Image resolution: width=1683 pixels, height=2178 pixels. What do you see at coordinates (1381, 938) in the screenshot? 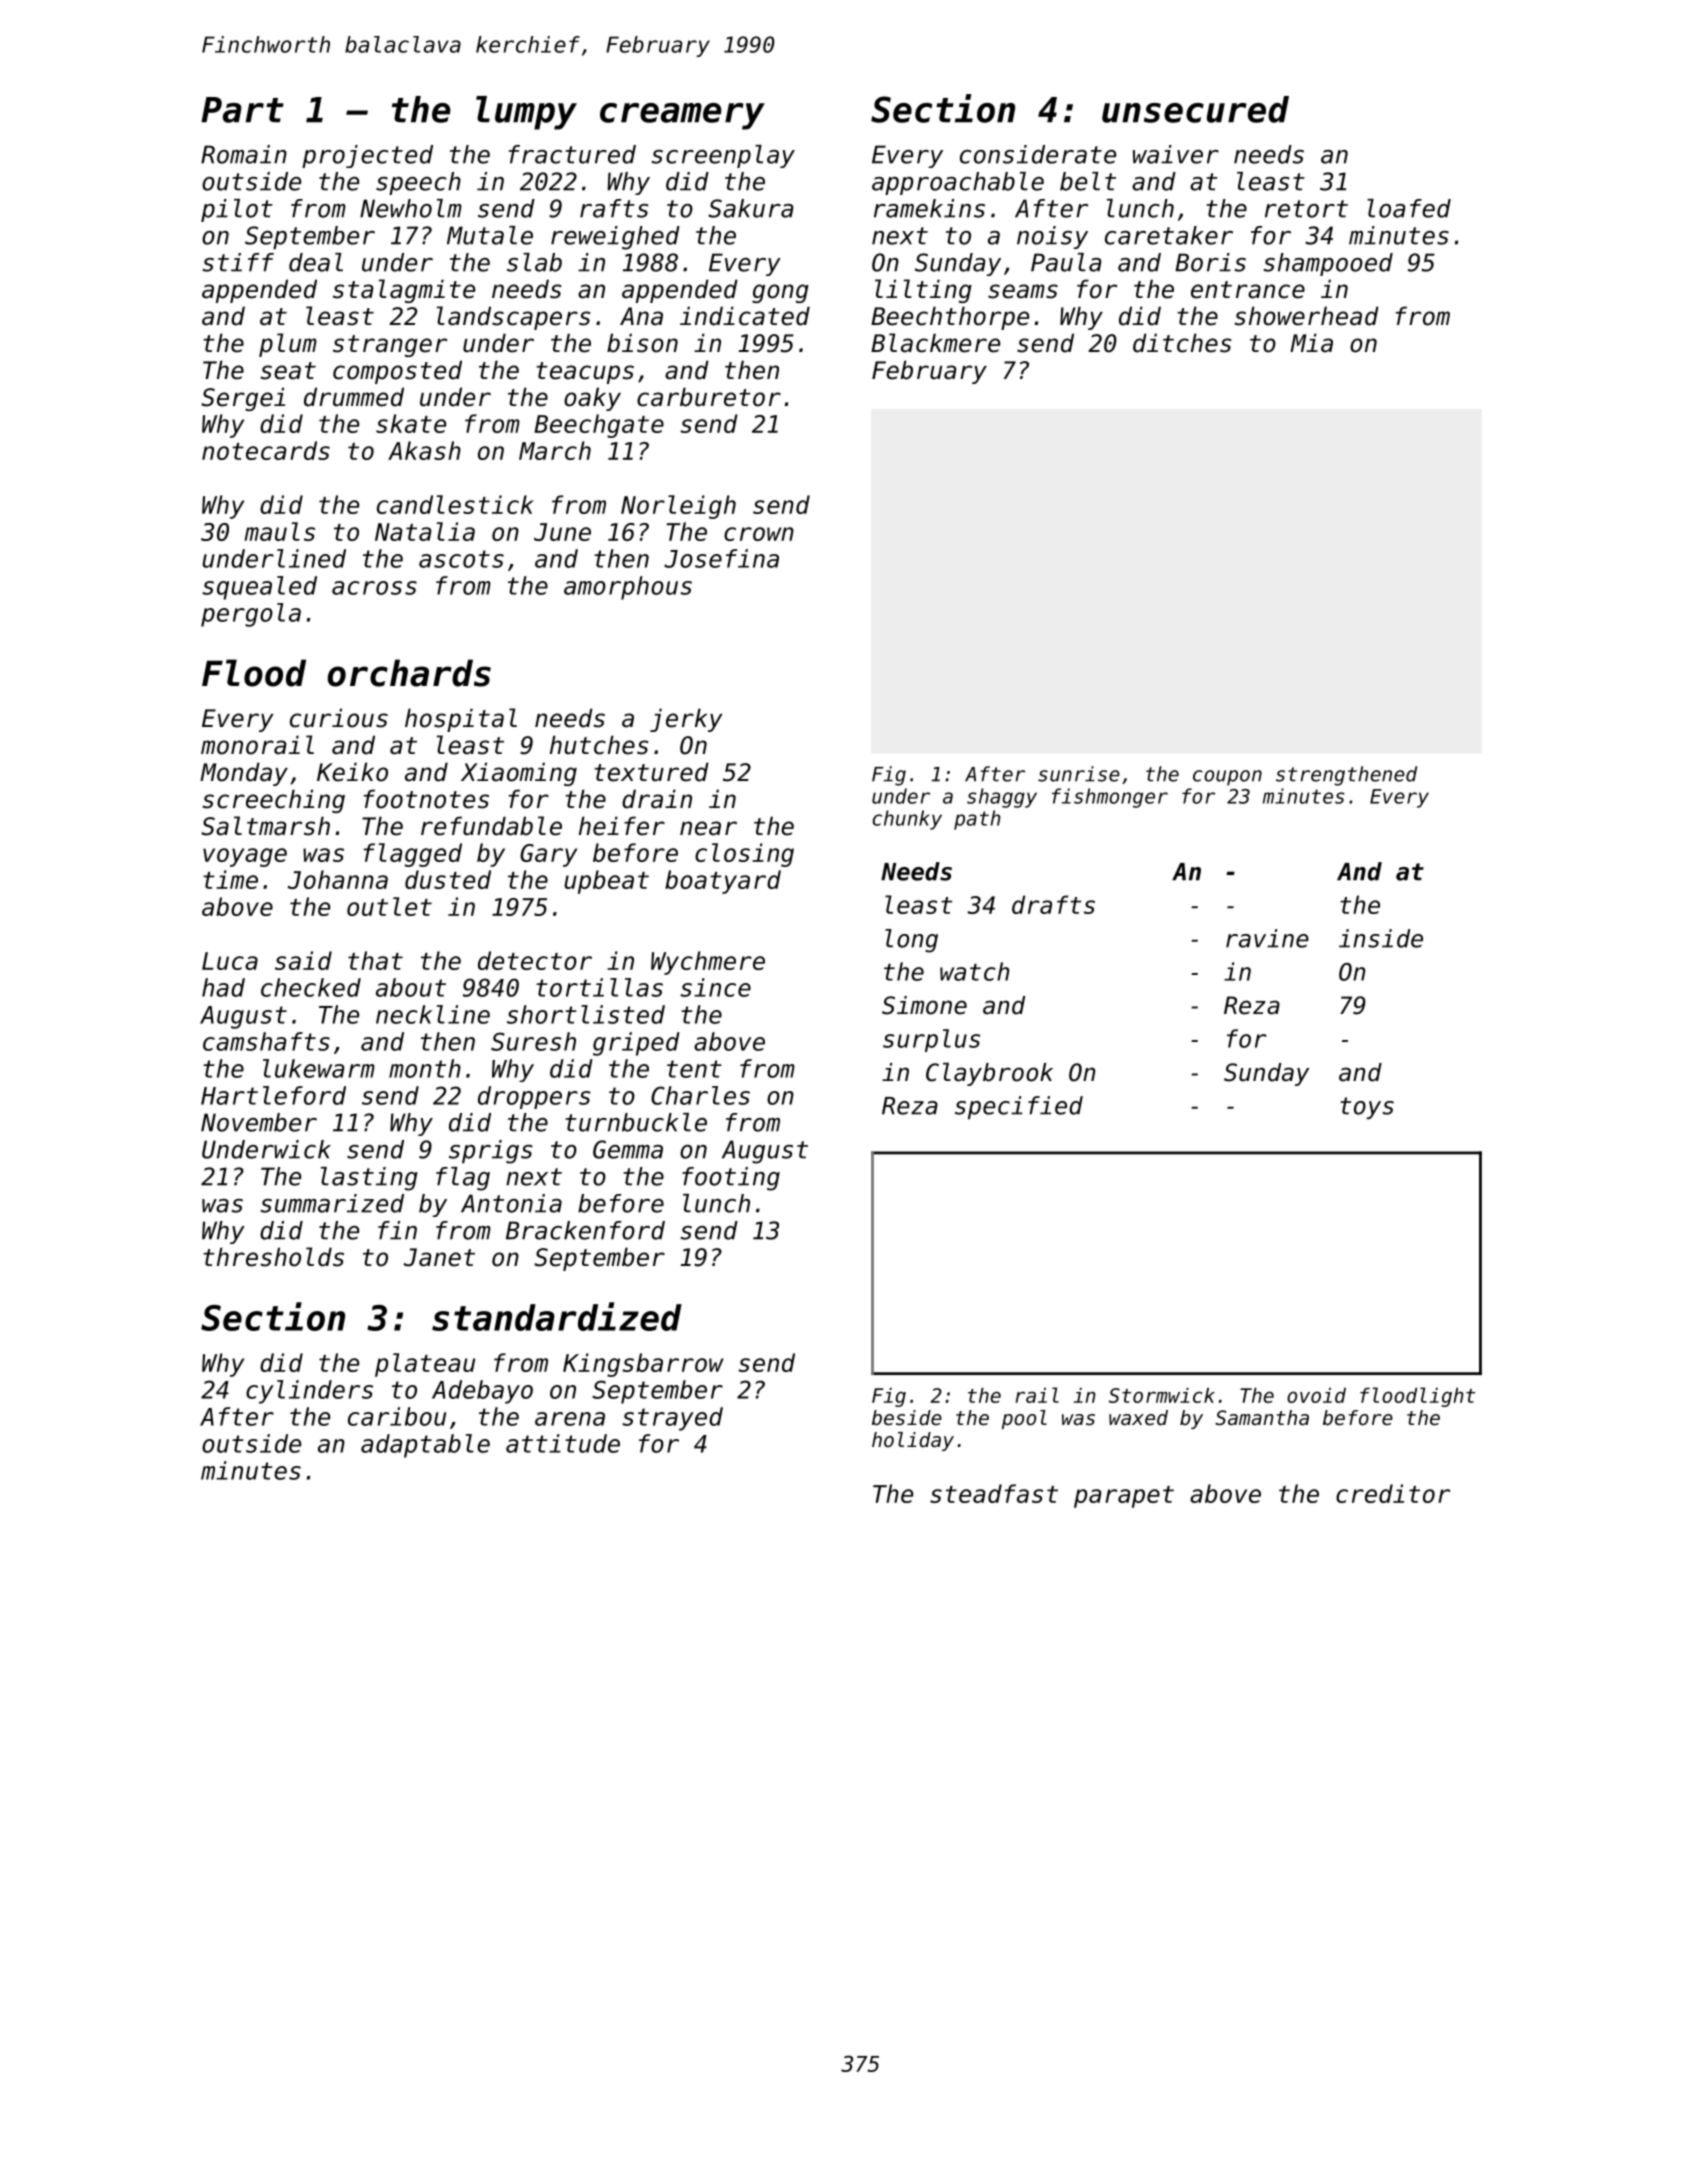
I see `inside` at bounding box center [1381, 938].
